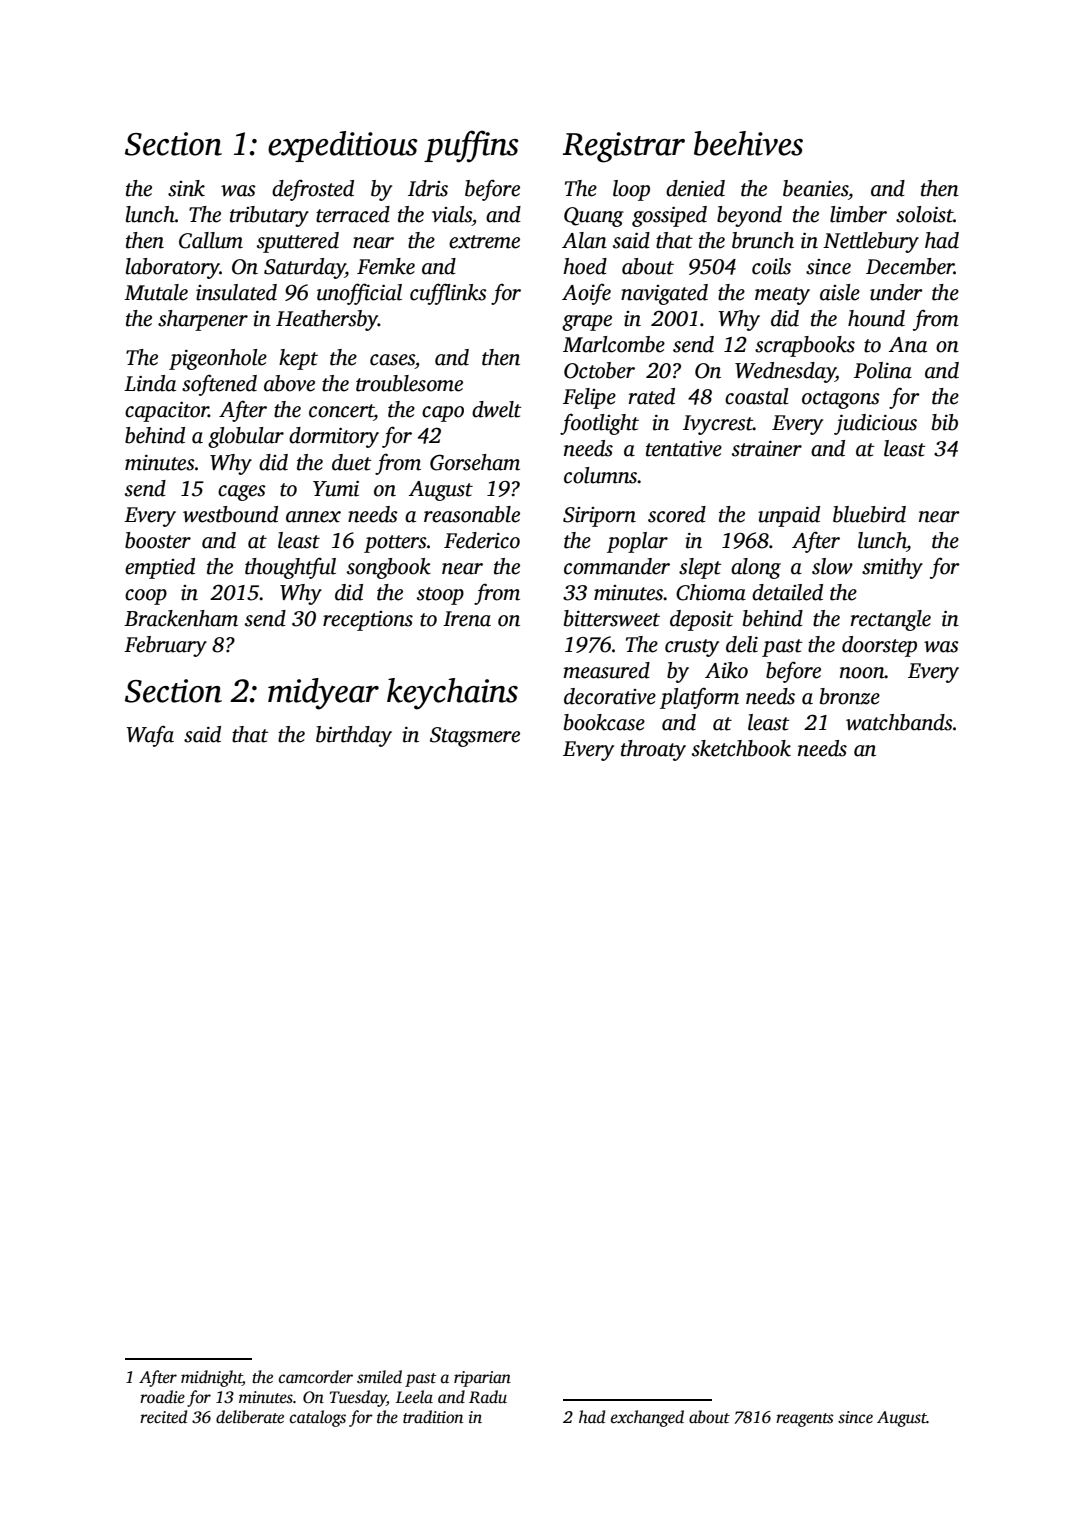 Image resolution: width=1084 pixels, height=1540 pixels. I want to click on bookcase, so click(604, 722).
